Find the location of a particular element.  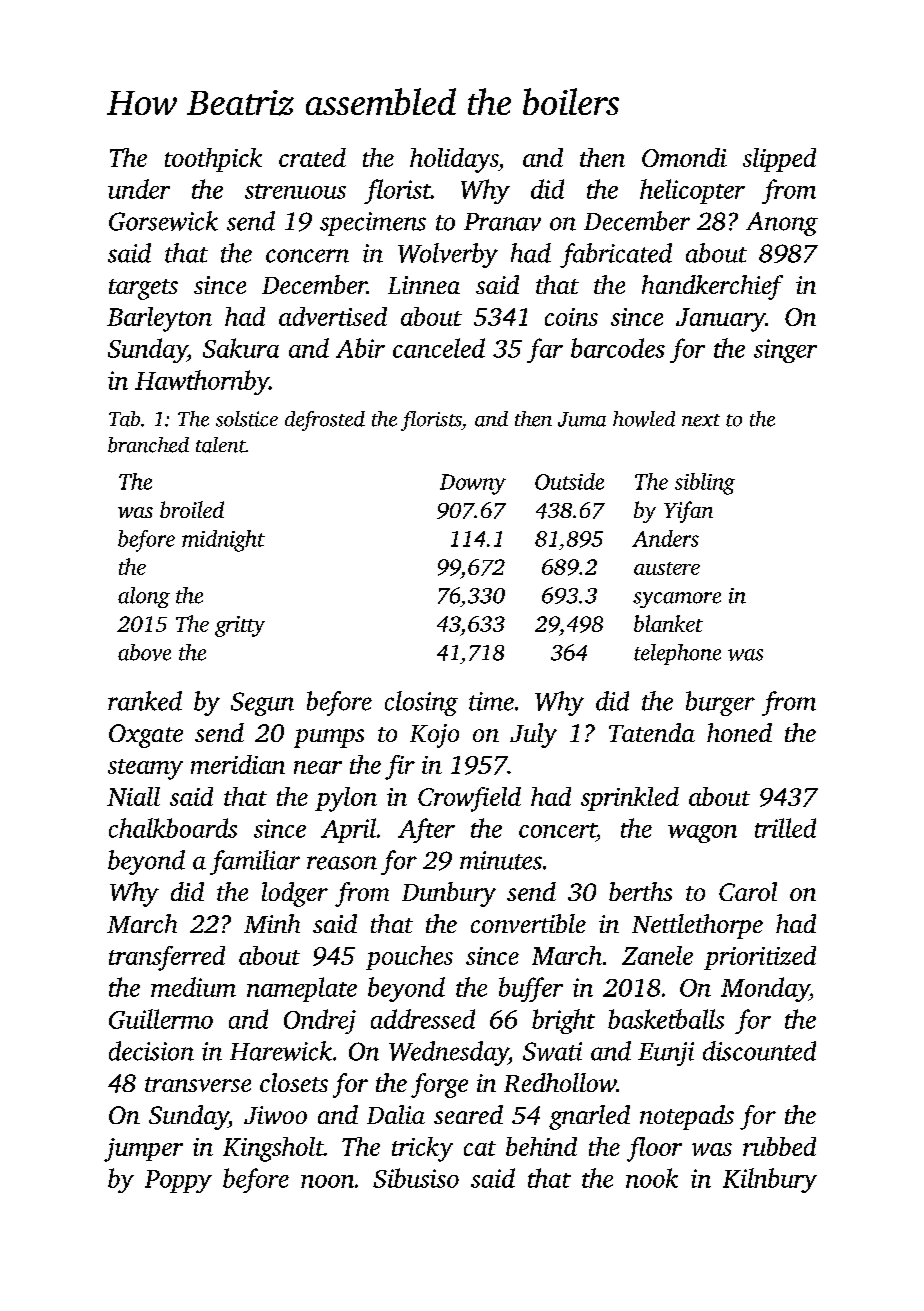

Downy is located at coordinates (473, 484).
